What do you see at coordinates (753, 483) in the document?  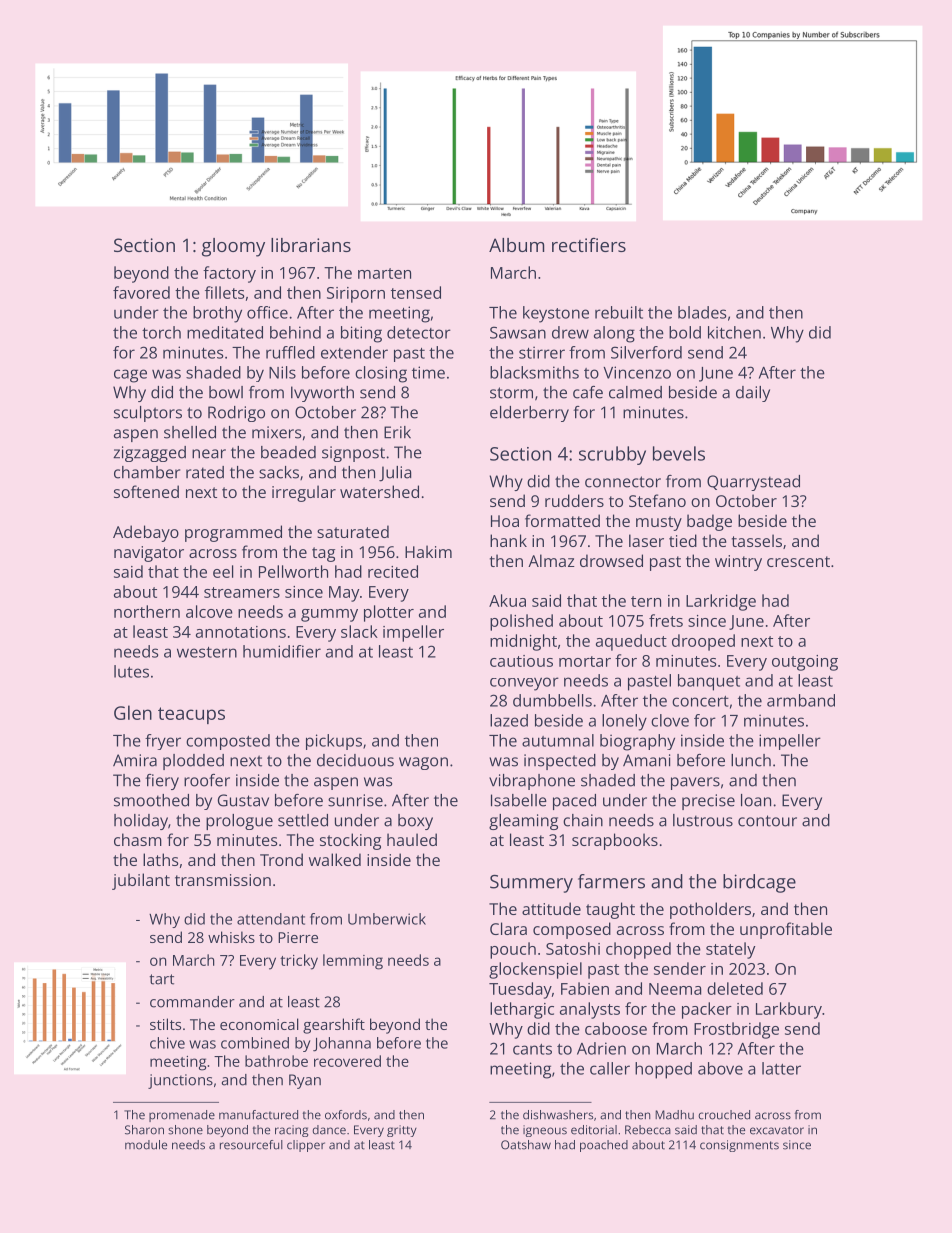 I see `Quarrystead` at bounding box center [753, 483].
